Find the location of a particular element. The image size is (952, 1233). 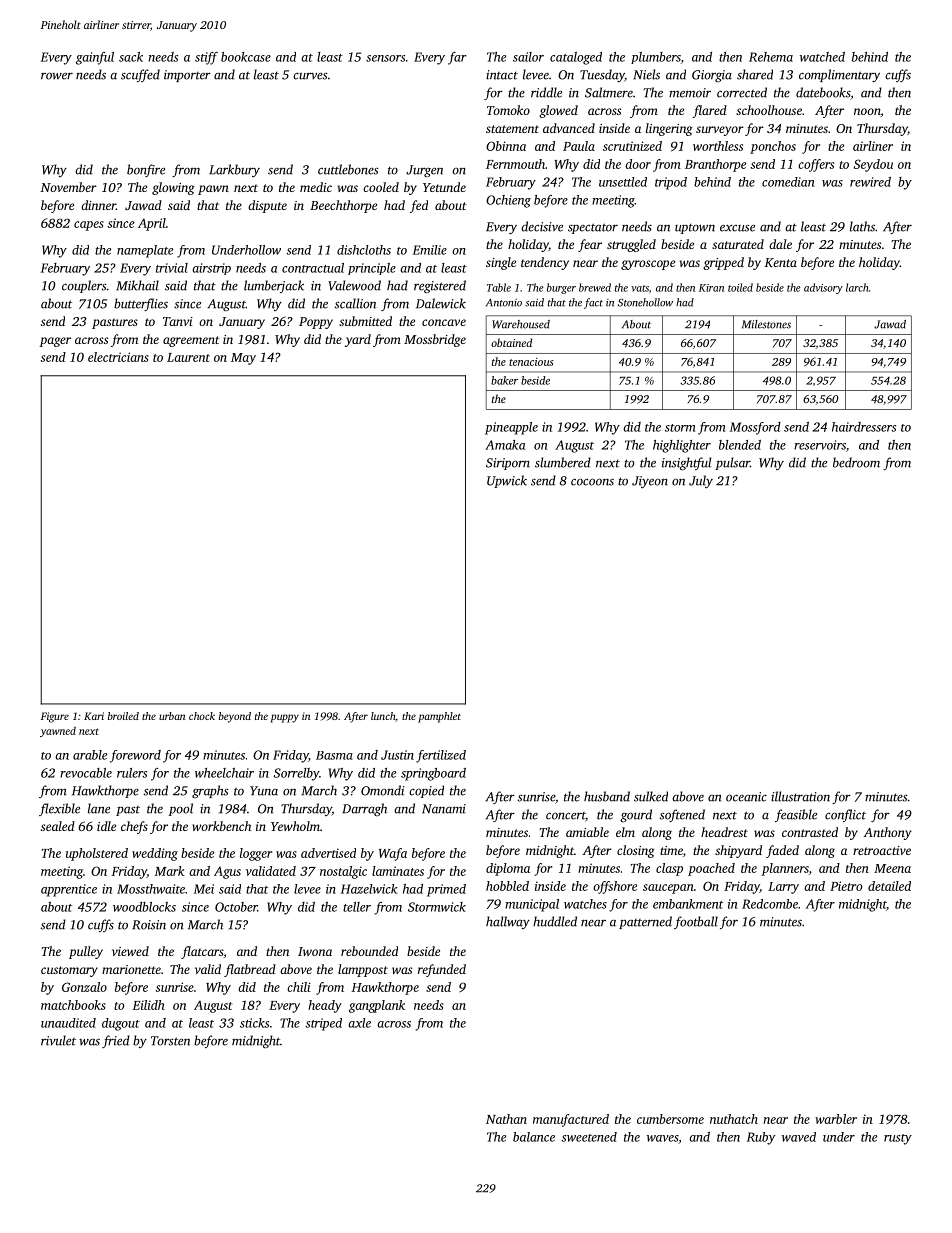

pineapple is located at coordinates (511, 428).
